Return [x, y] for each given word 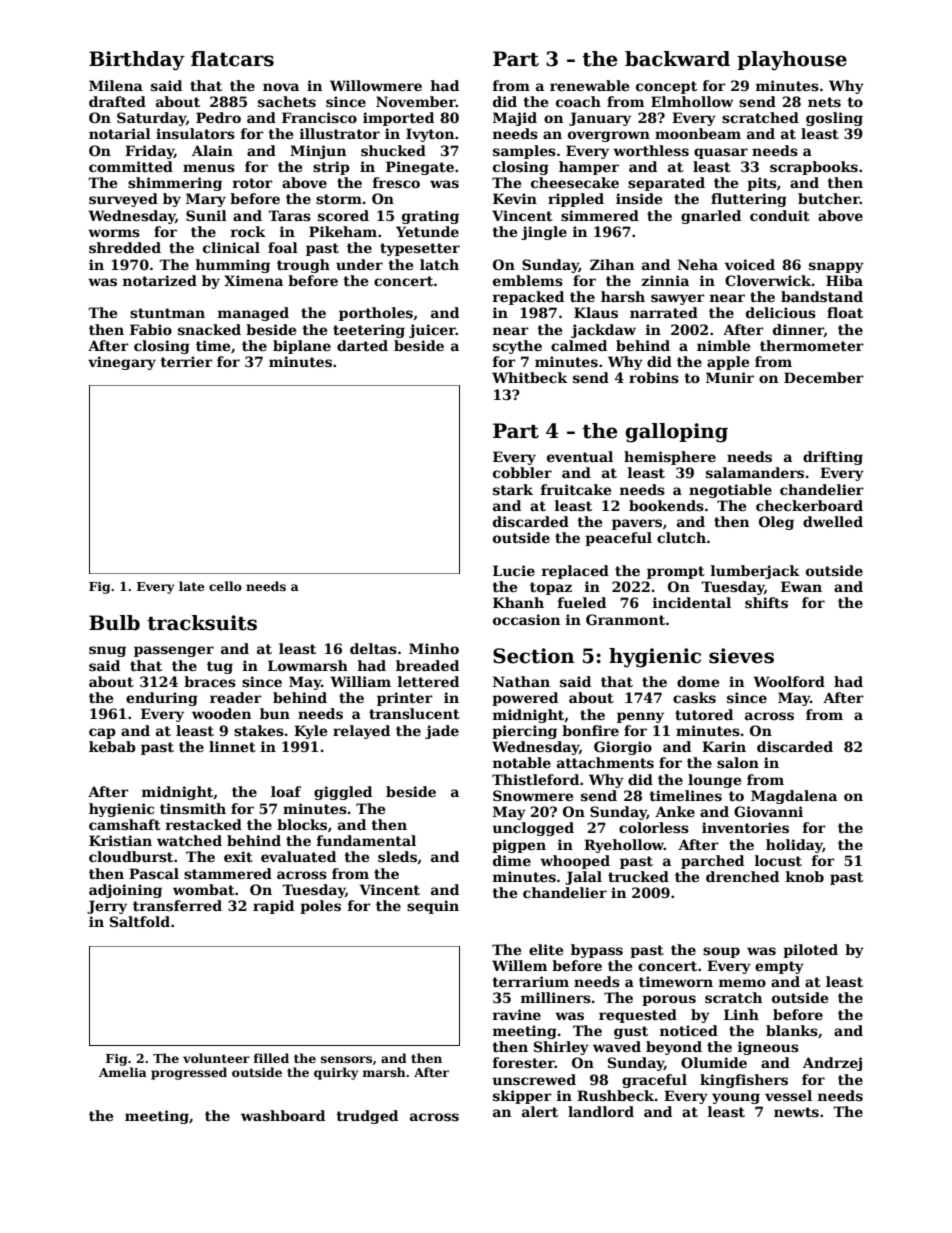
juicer [432, 331]
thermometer [812, 345]
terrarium [530, 981]
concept [666, 87]
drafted [117, 101]
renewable [589, 85]
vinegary [122, 363]
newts [796, 1112]
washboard [283, 1115]
